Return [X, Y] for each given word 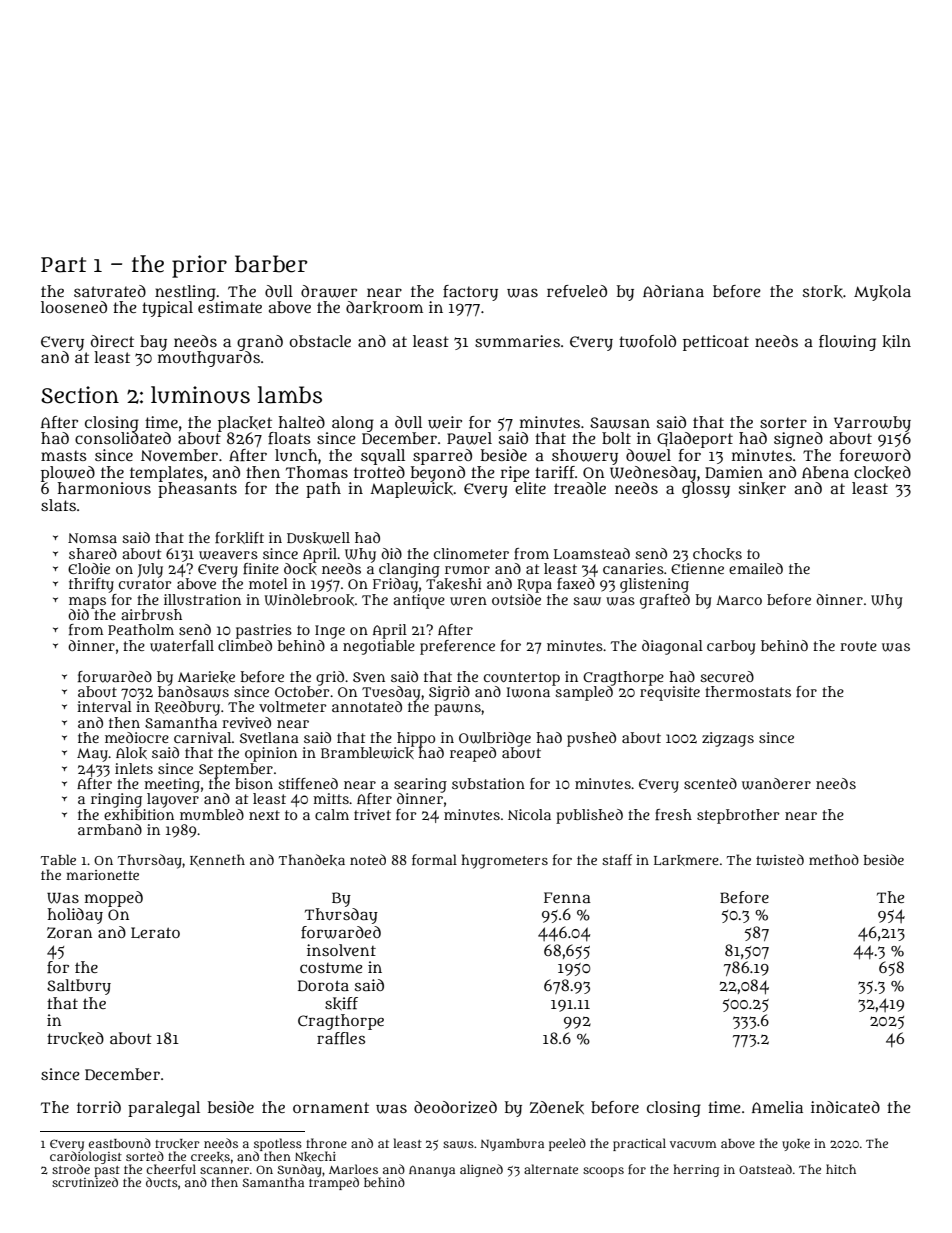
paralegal [164, 1109]
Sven [369, 677]
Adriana [673, 291]
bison [254, 783]
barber [271, 264]
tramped [334, 1183]
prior [199, 266]
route [858, 646]
